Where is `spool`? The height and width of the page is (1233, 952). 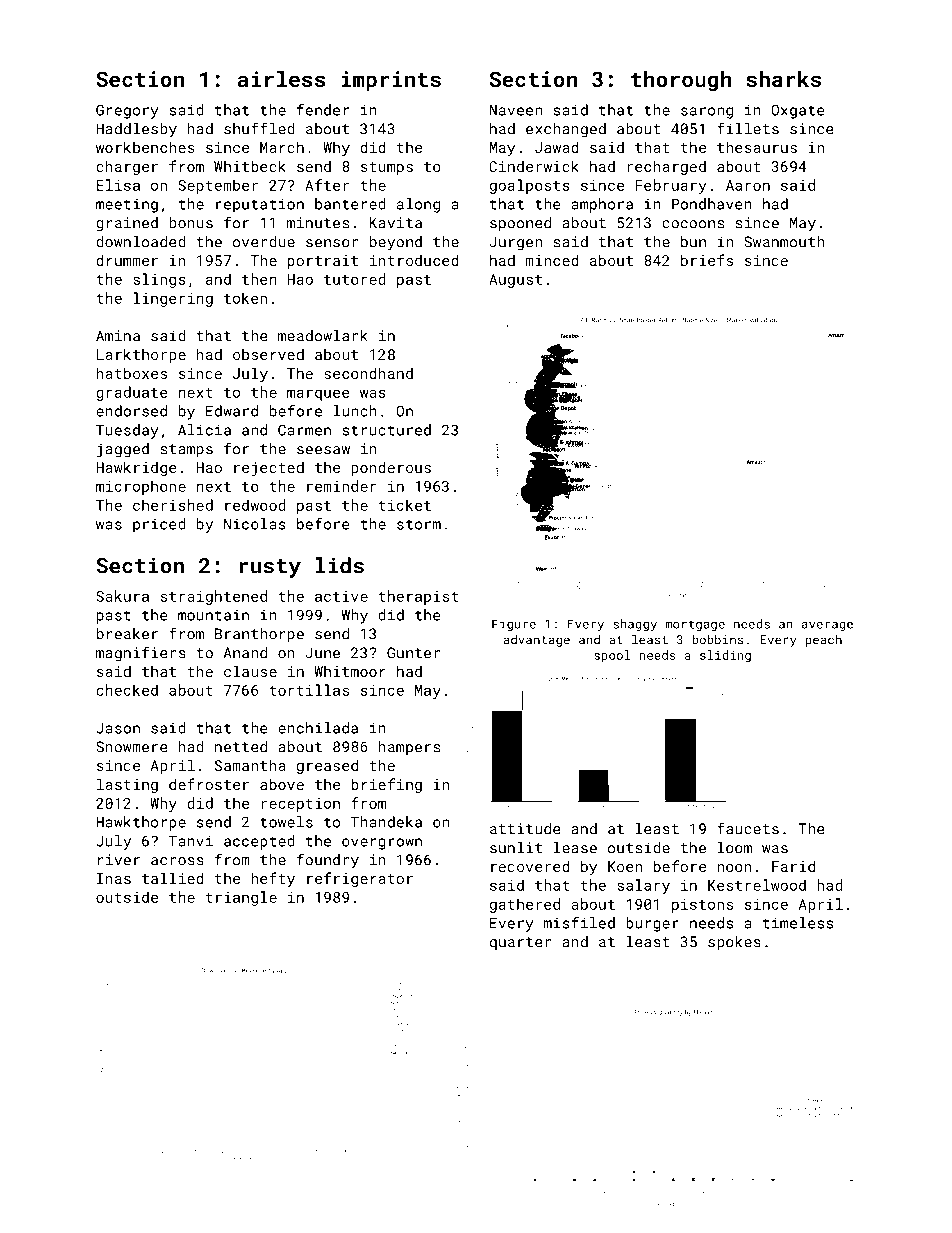 spool is located at coordinates (612, 656).
